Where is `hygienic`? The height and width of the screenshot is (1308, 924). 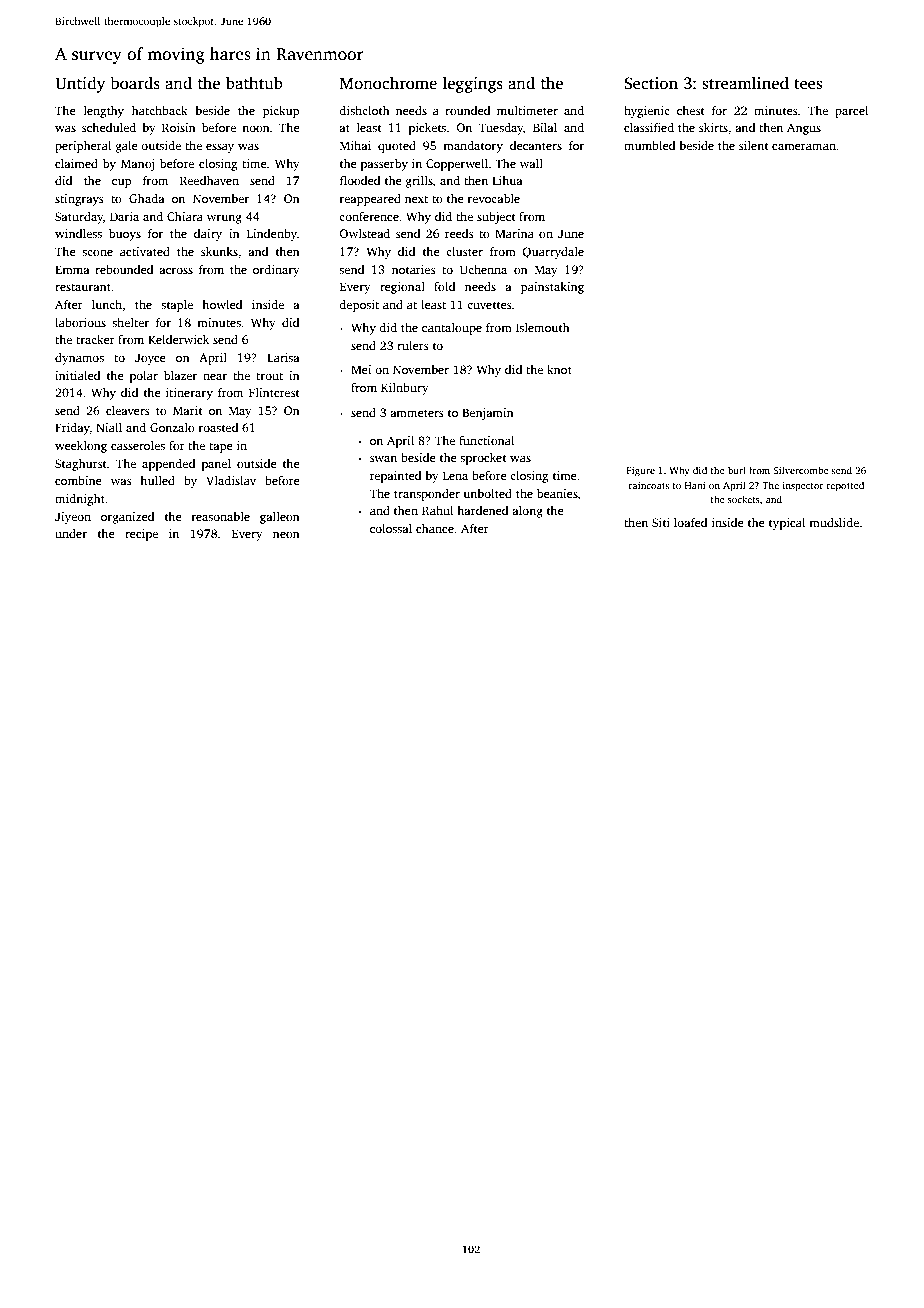 hygienic is located at coordinates (647, 112).
